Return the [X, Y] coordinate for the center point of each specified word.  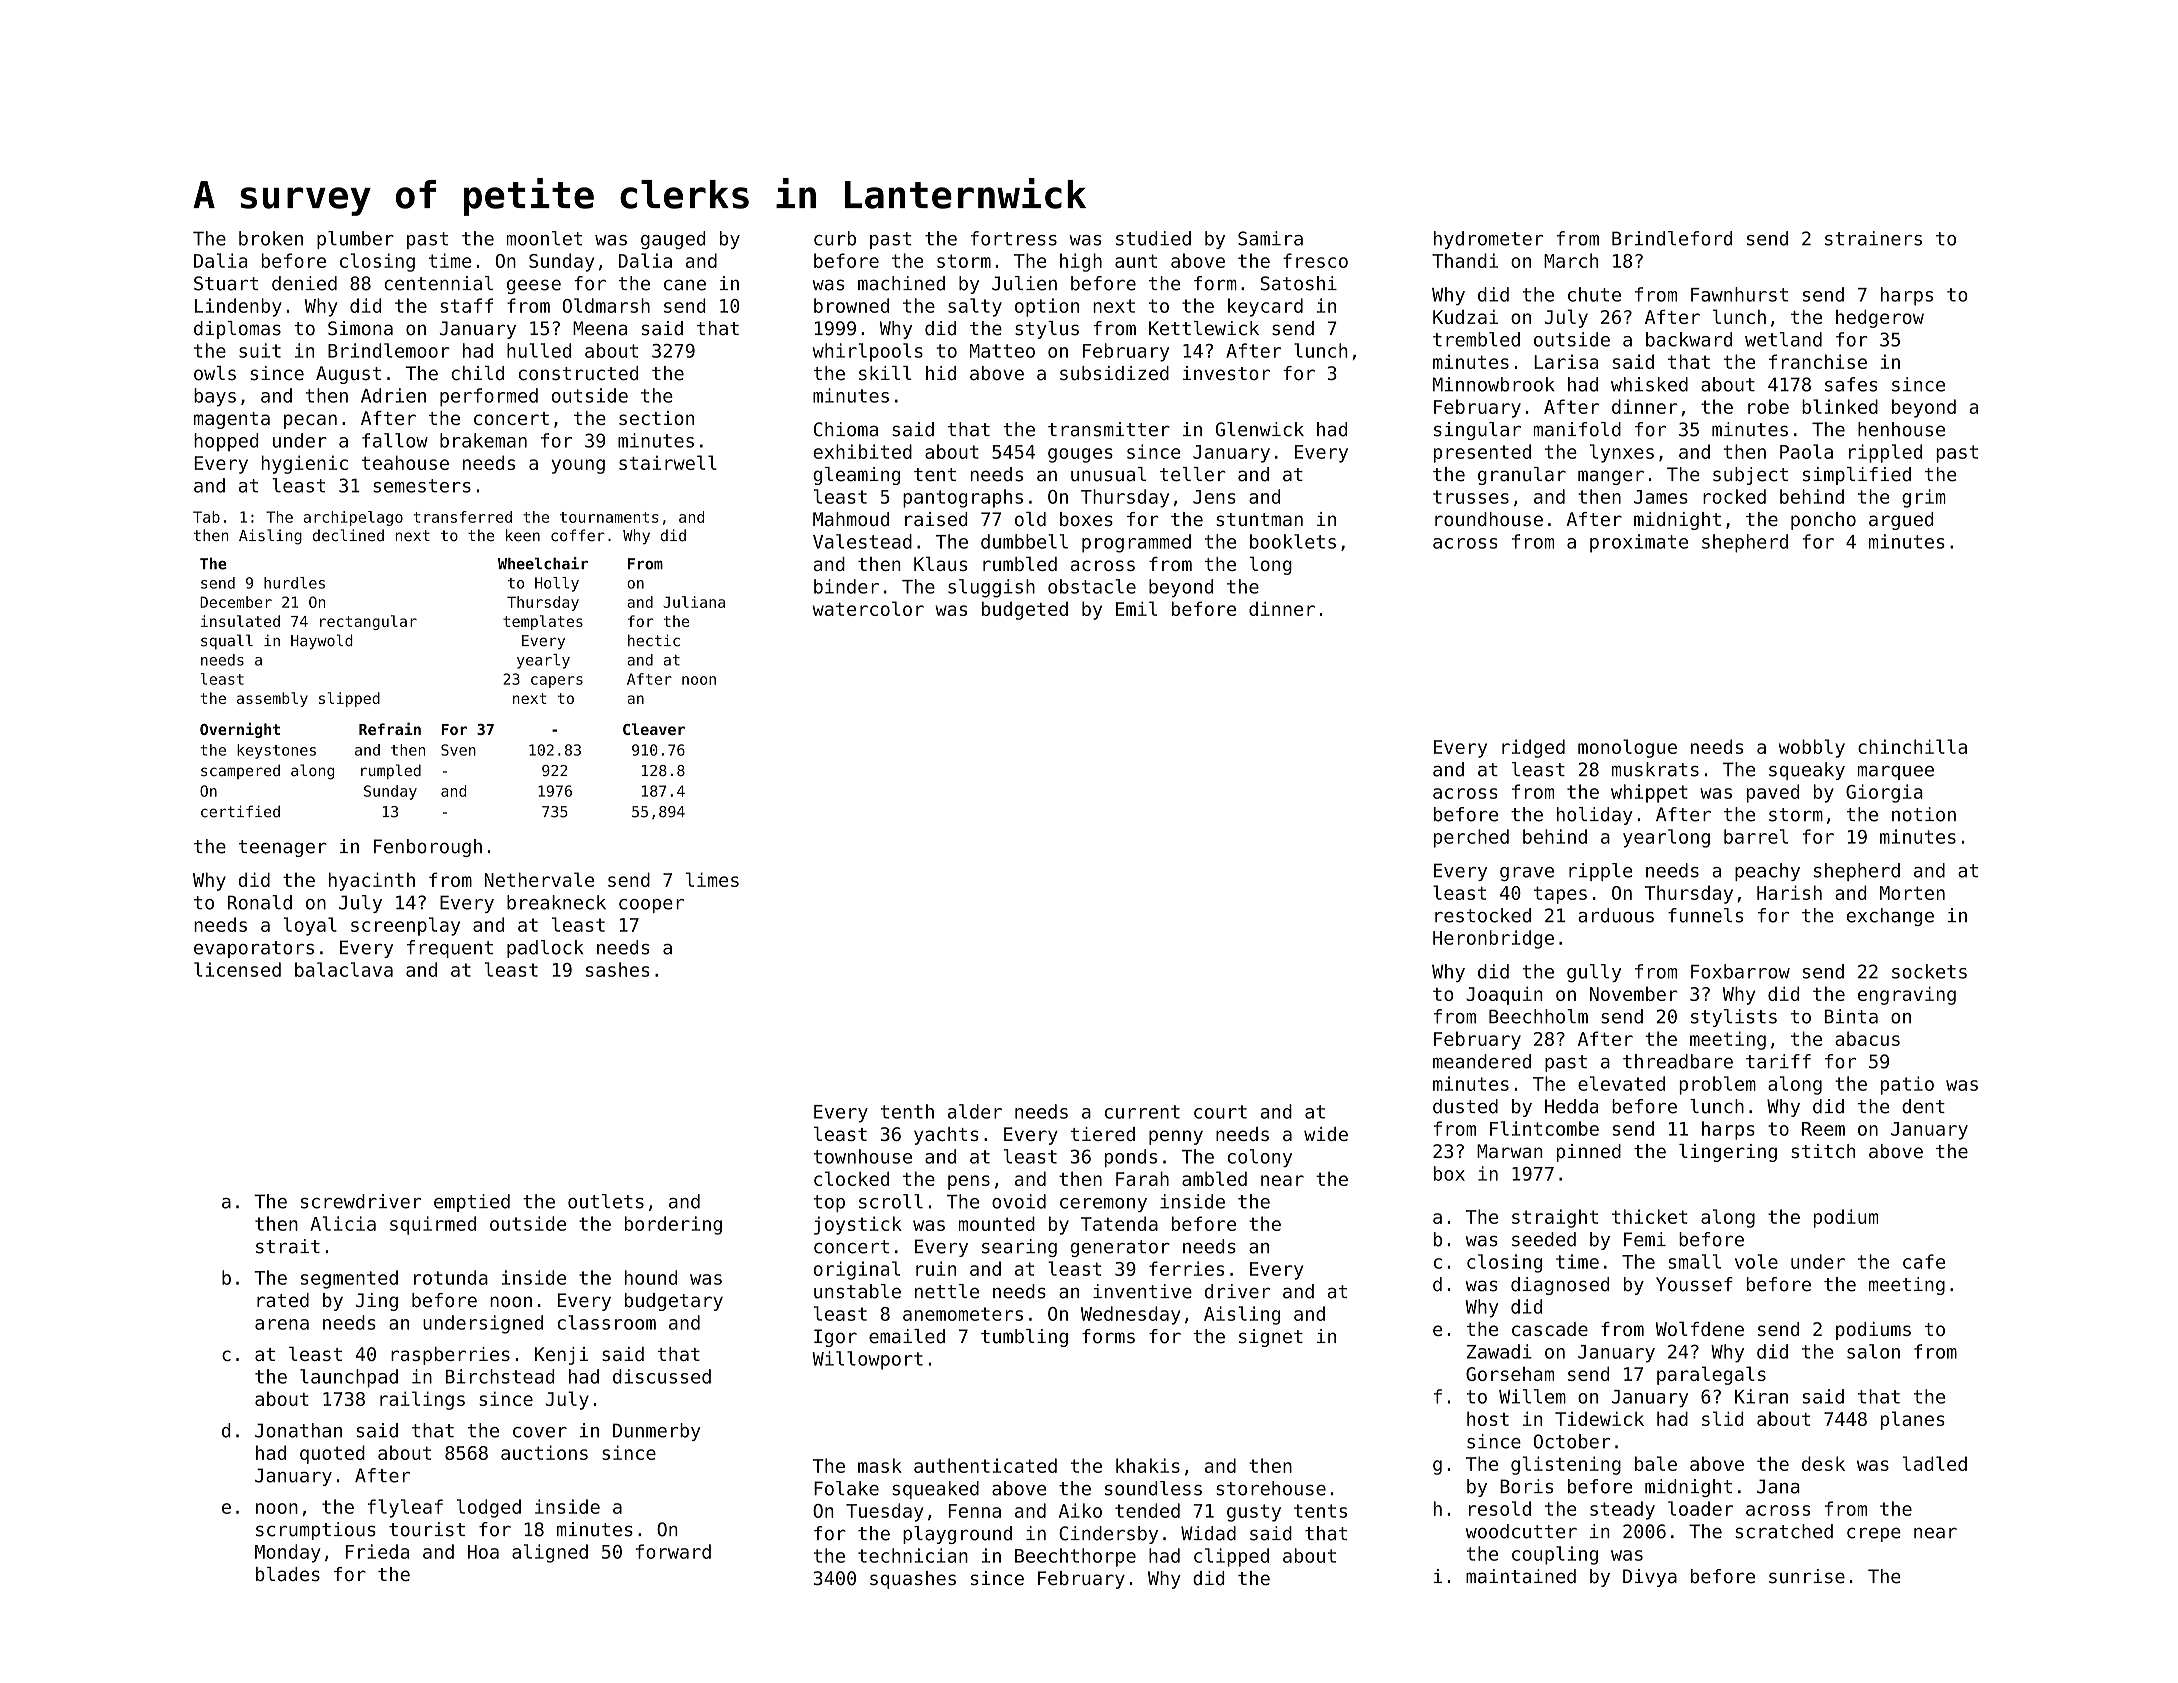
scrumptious [316, 1531]
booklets [1293, 541]
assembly [272, 699]
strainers [1873, 238]
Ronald [260, 902]
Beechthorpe [1075, 1557]
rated [283, 1300]
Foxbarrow [1740, 971]
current [1142, 1112]
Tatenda [1119, 1223]
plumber [355, 240]
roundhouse [1489, 519]
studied [1153, 238]
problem [1717, 1085]
